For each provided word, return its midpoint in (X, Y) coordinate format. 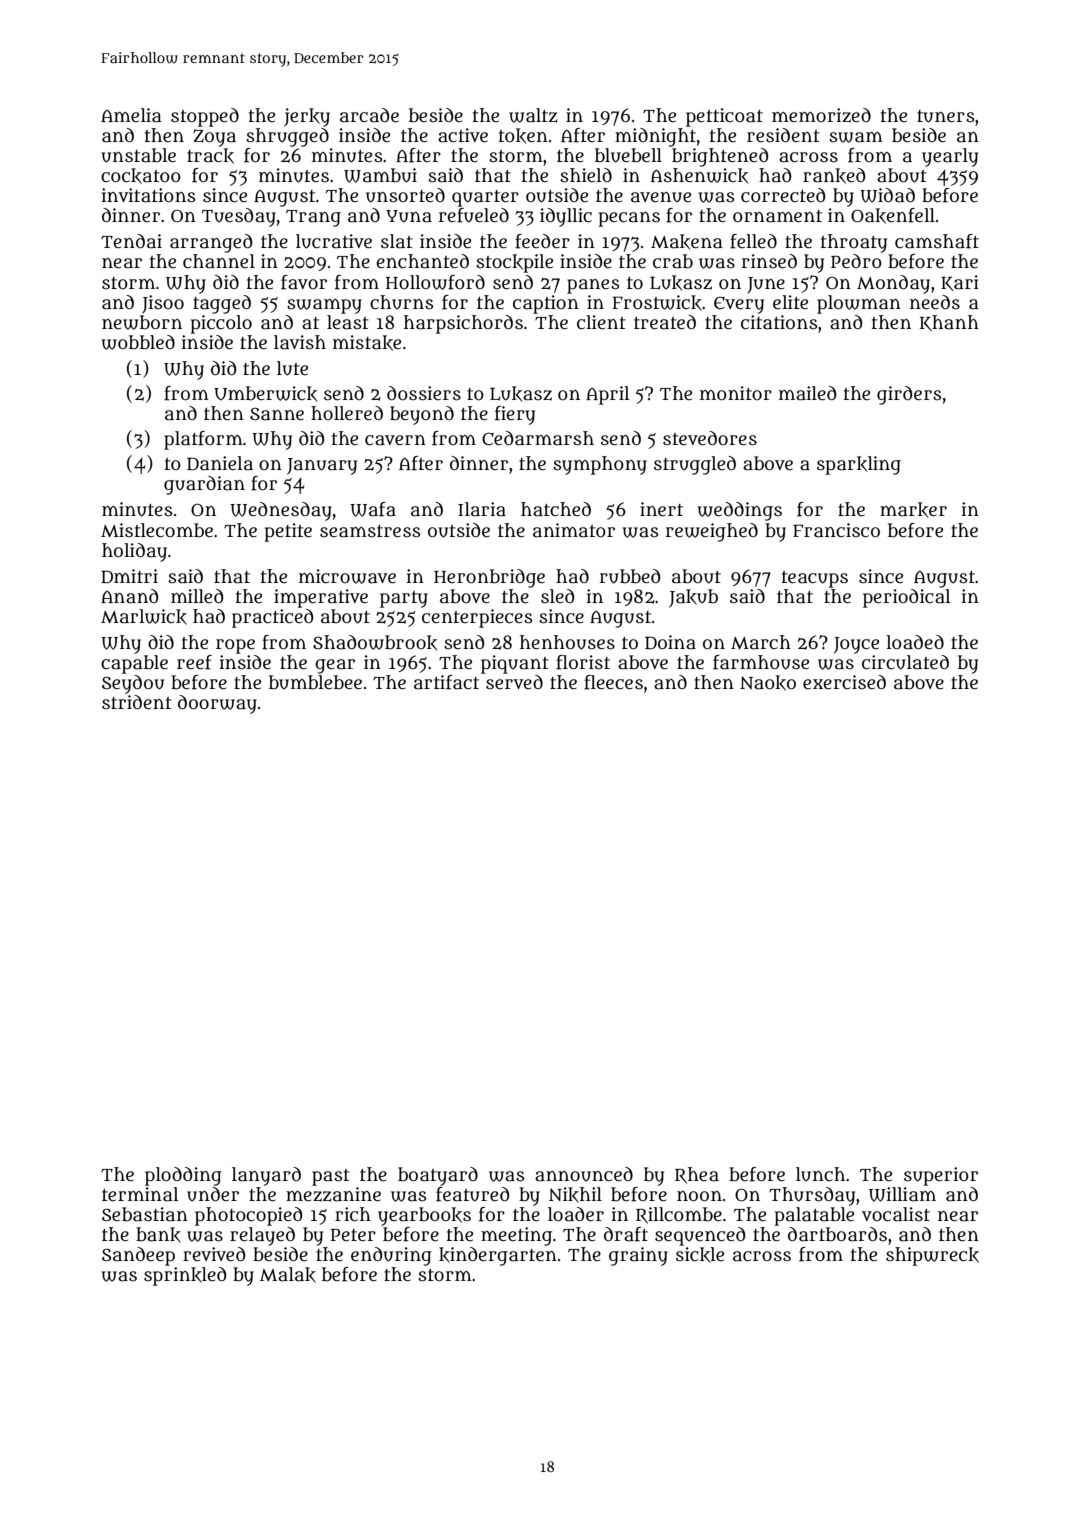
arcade (369, 115)
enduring (391, 1256)
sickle (700, 1255)
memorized (821, 115)
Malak (288, 1275)
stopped (205, 117)
